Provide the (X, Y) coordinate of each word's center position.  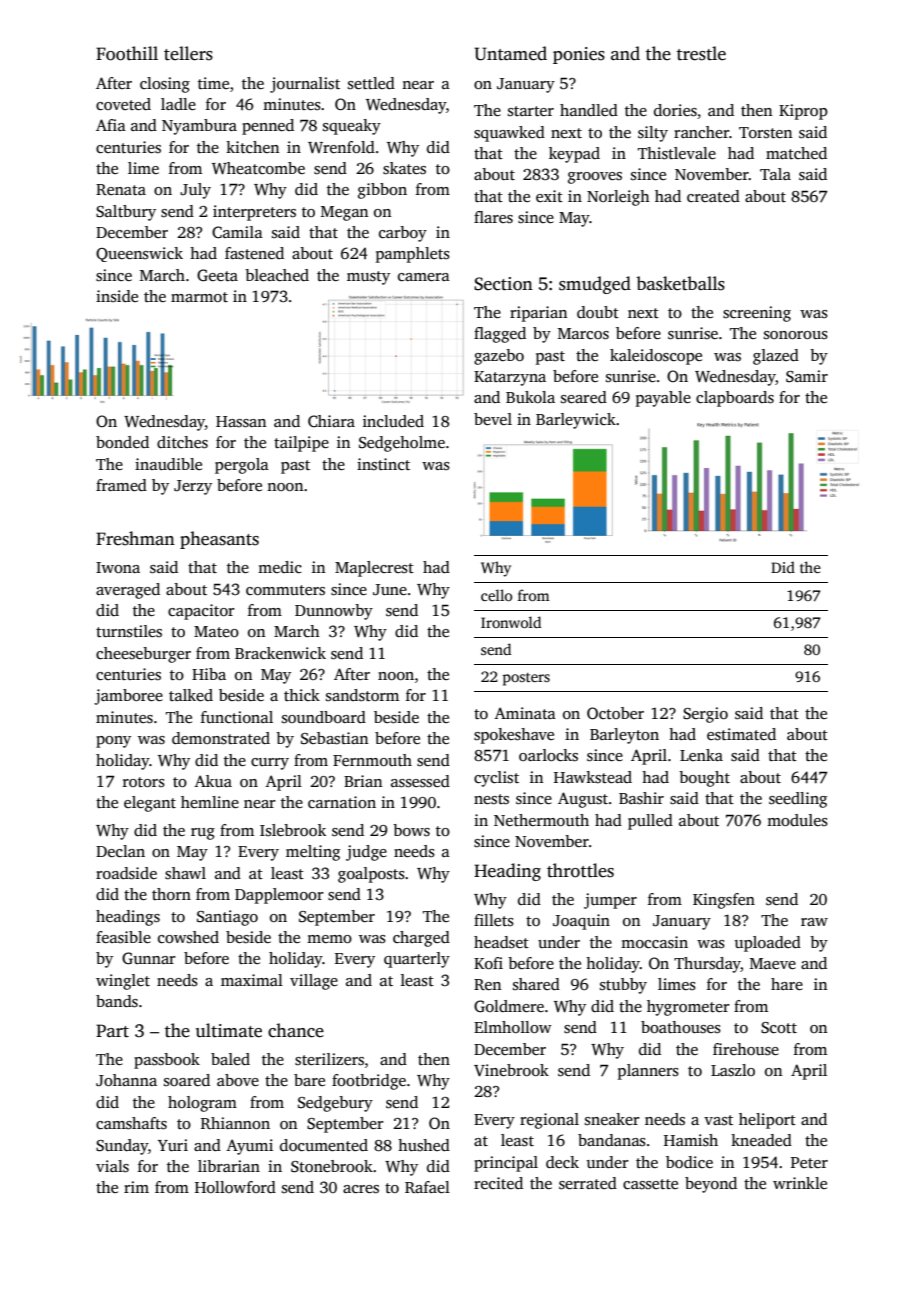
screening (757, 314)
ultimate (229, 1030)
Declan (120, 851)
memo (329, 939)
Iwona (118, 567)
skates (404, 168)
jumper (610, 901)
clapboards (735, 399)
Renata (121, 189)
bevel (493, 419)
